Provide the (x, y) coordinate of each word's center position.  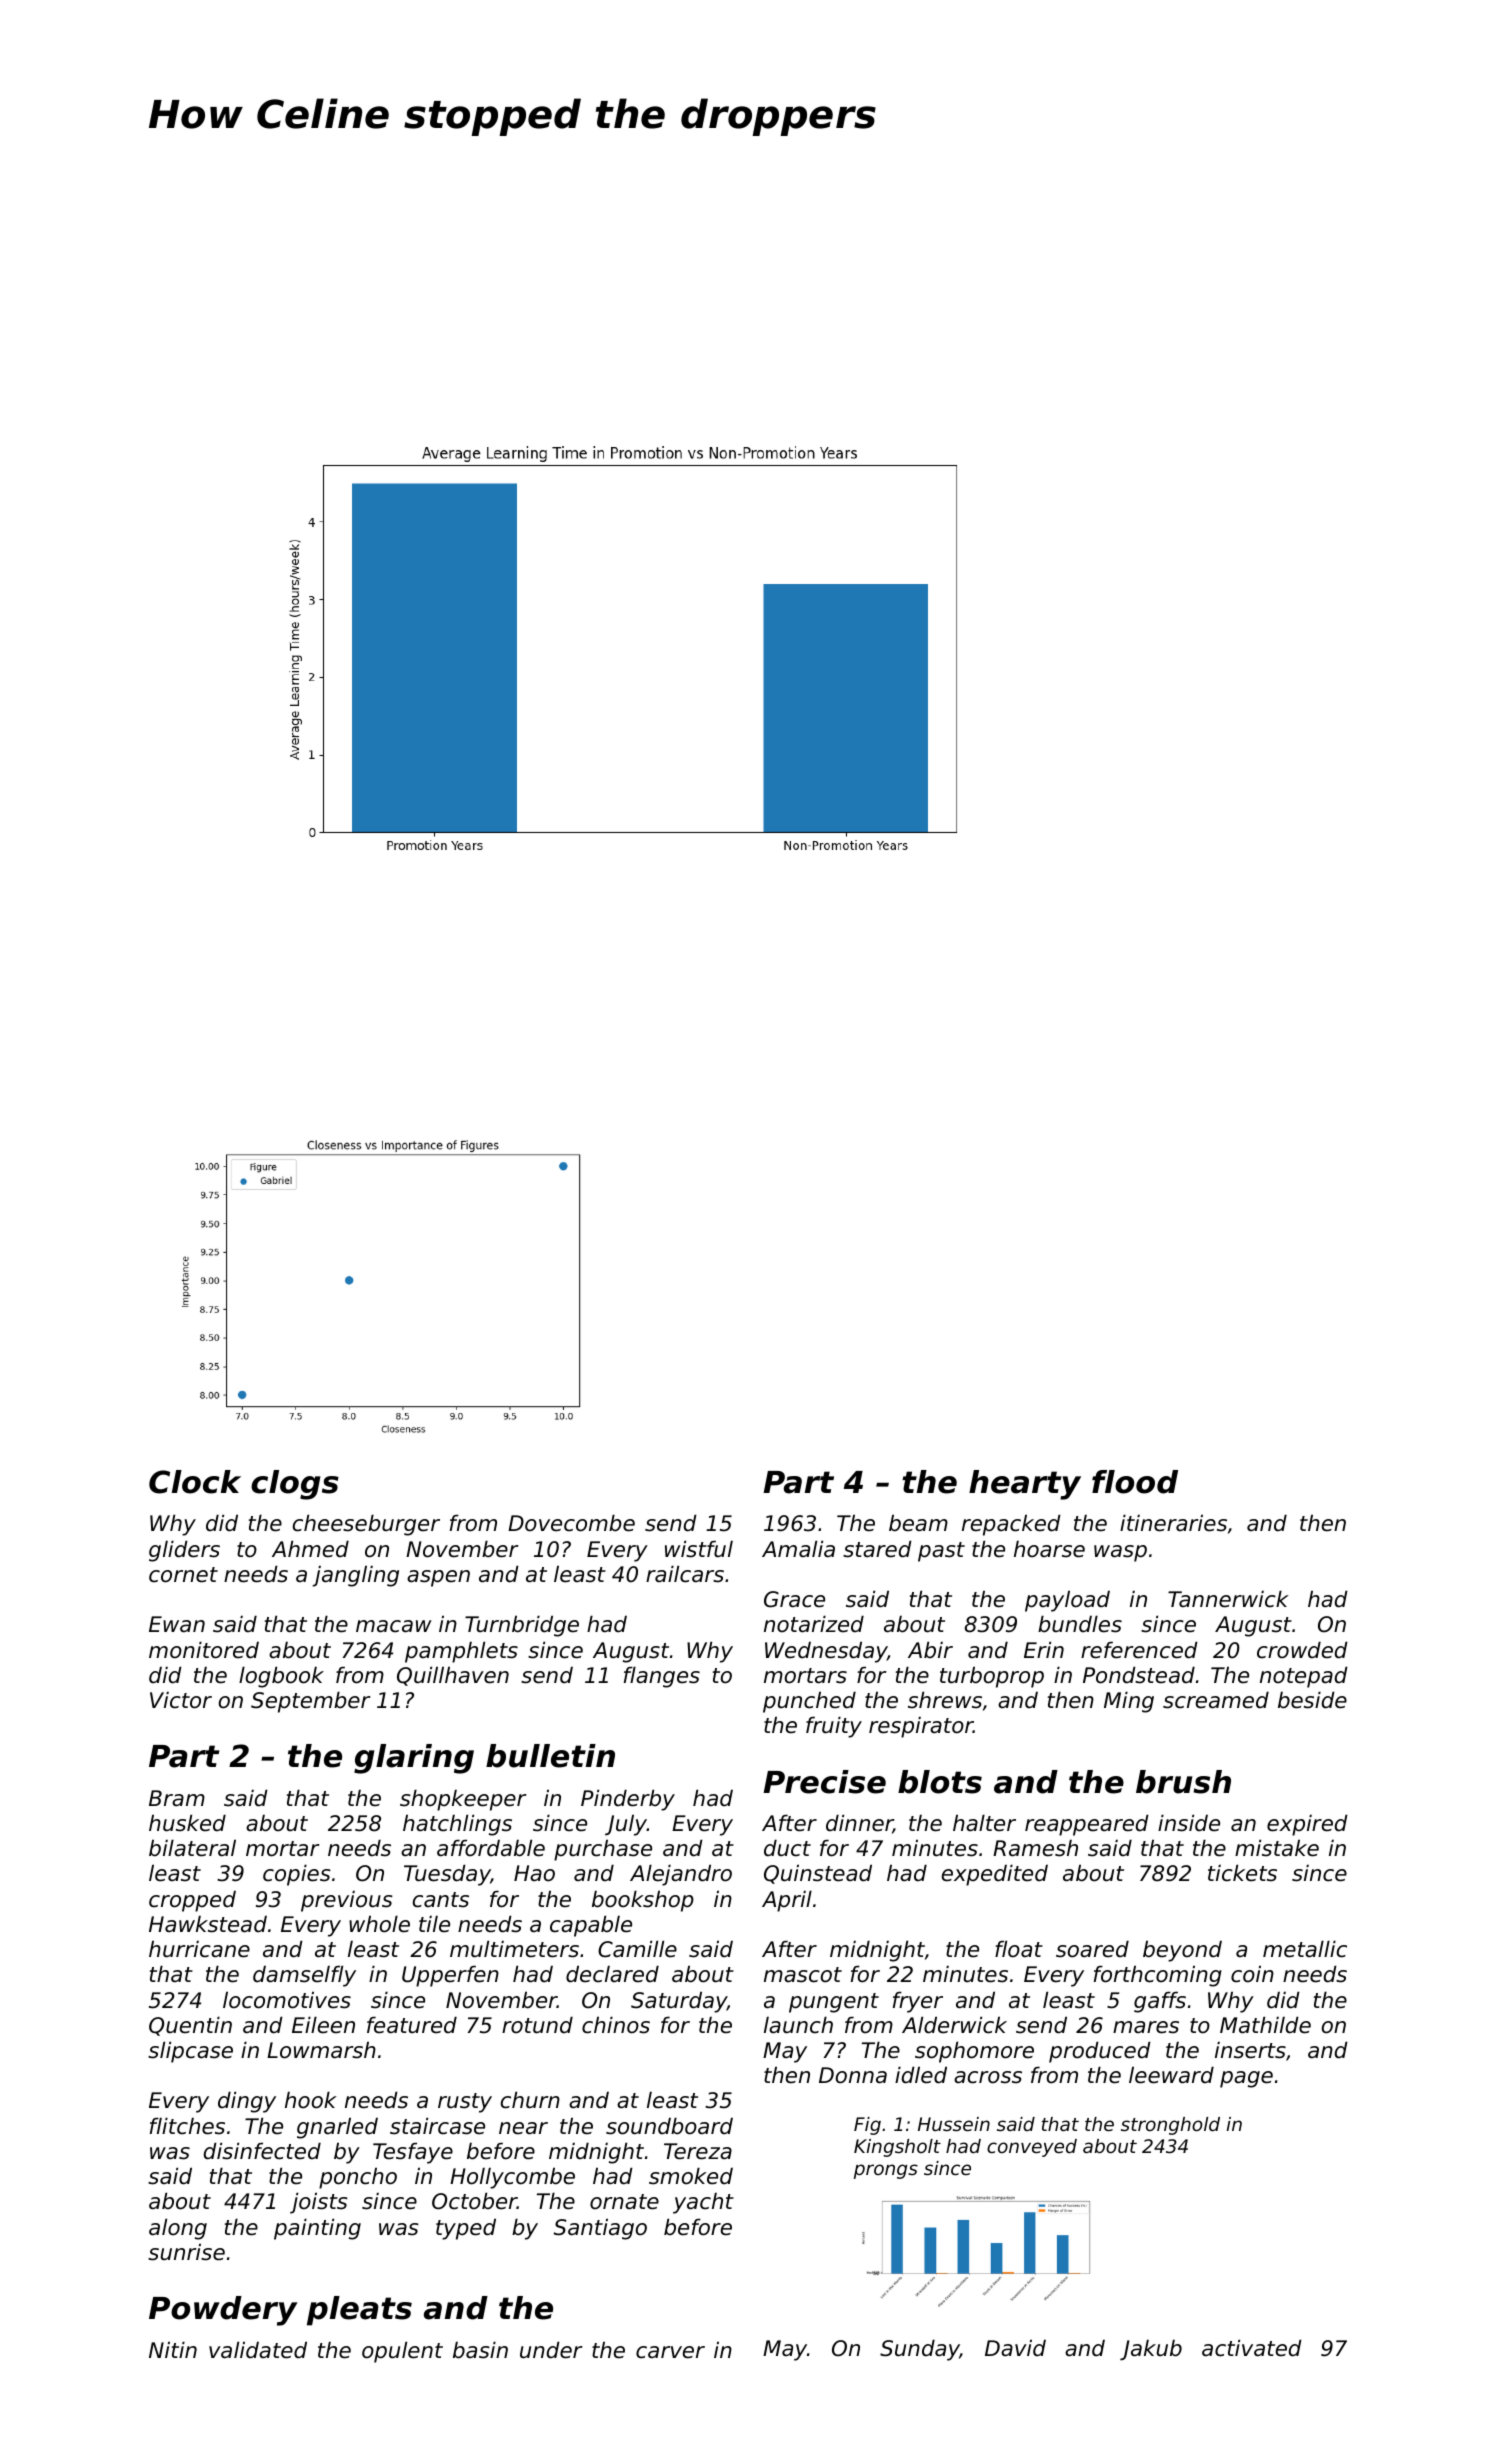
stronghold (1170, 2126)
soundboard (669, 2126)
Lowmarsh (321, 2050)
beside (1312, 1700)
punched (809, 1702)
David (1015, 2347)
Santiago (600, 2229)
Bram (177, 1798)
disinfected (262, 2151)
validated (258, 2350)
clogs (295, 1485)
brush (1183, 1782)
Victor (181, 1700)
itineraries (1173, 1523)
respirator (921, 1727)
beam (918, 1523)
